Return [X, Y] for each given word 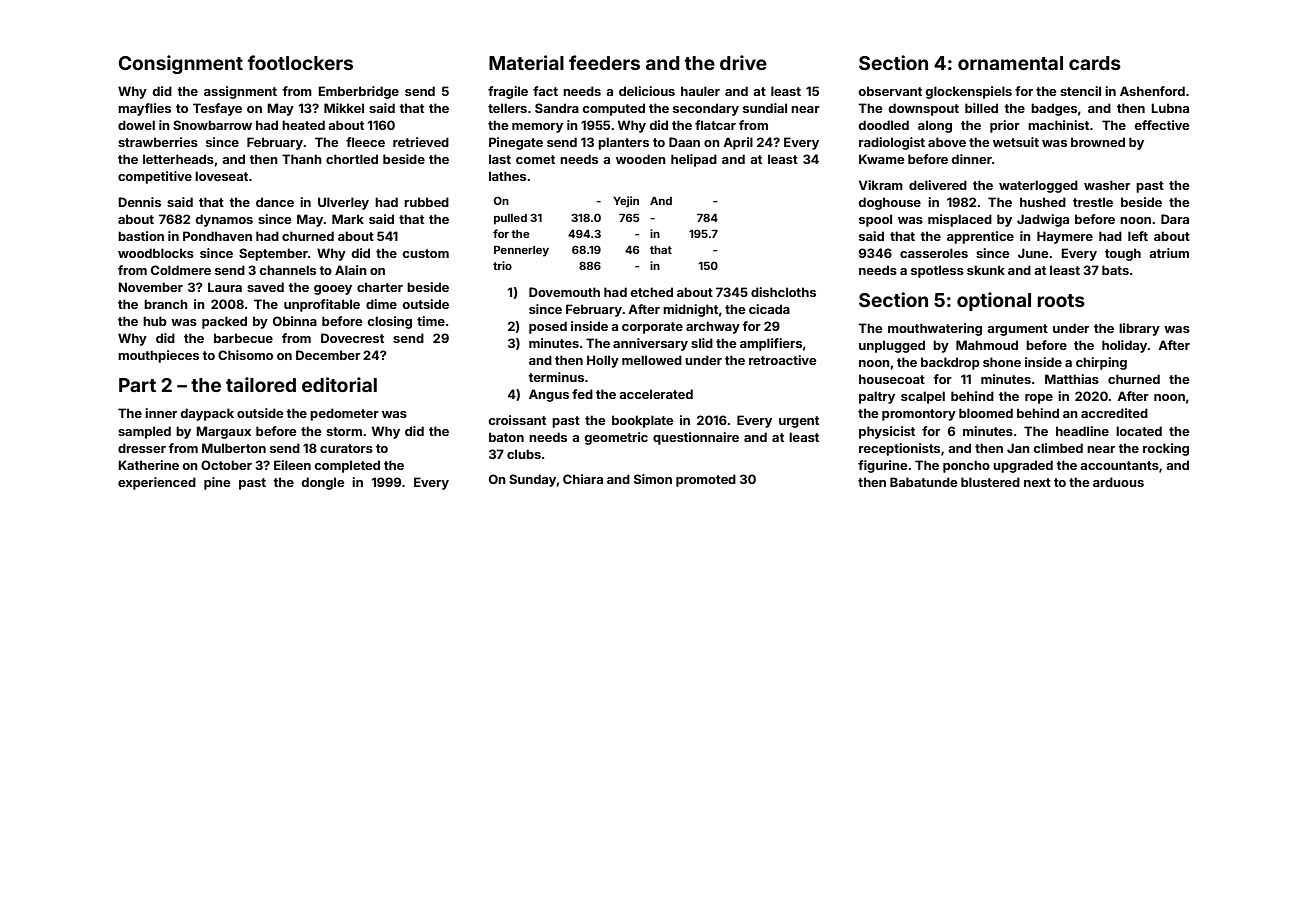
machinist [1058, 125]
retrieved [421, 142]
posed [548, 327]
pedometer [344, 414]
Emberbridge [358, 92]
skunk [986, 270]
